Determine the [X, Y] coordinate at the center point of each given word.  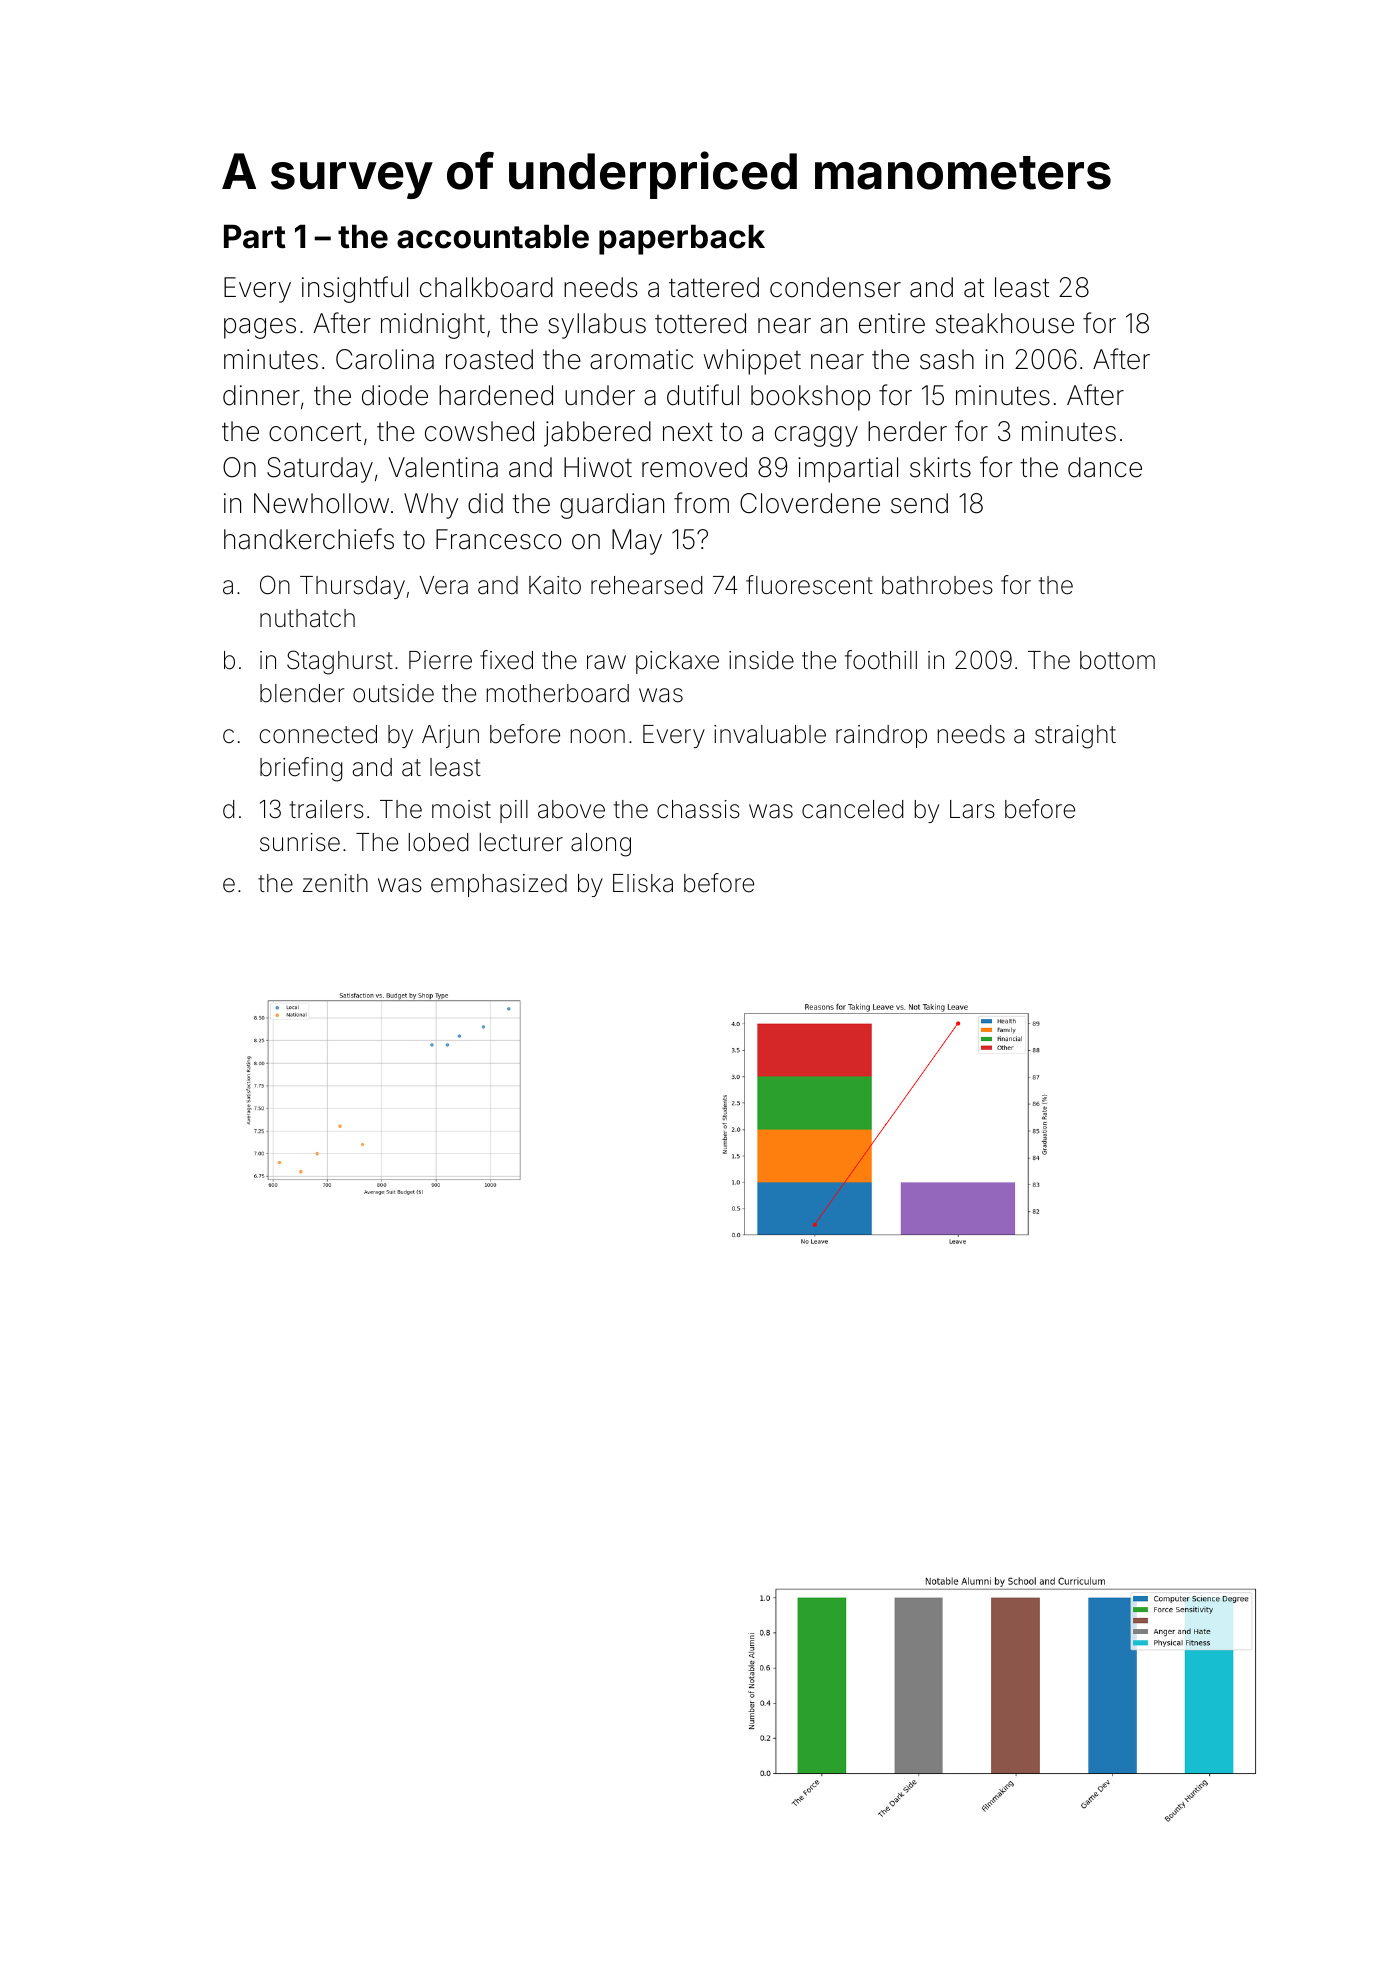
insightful [355, 289]
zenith [335, 883]
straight [1075, 737]
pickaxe [677, 662]
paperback [682, 239]
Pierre [440, 660]
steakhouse [1005, 323]
